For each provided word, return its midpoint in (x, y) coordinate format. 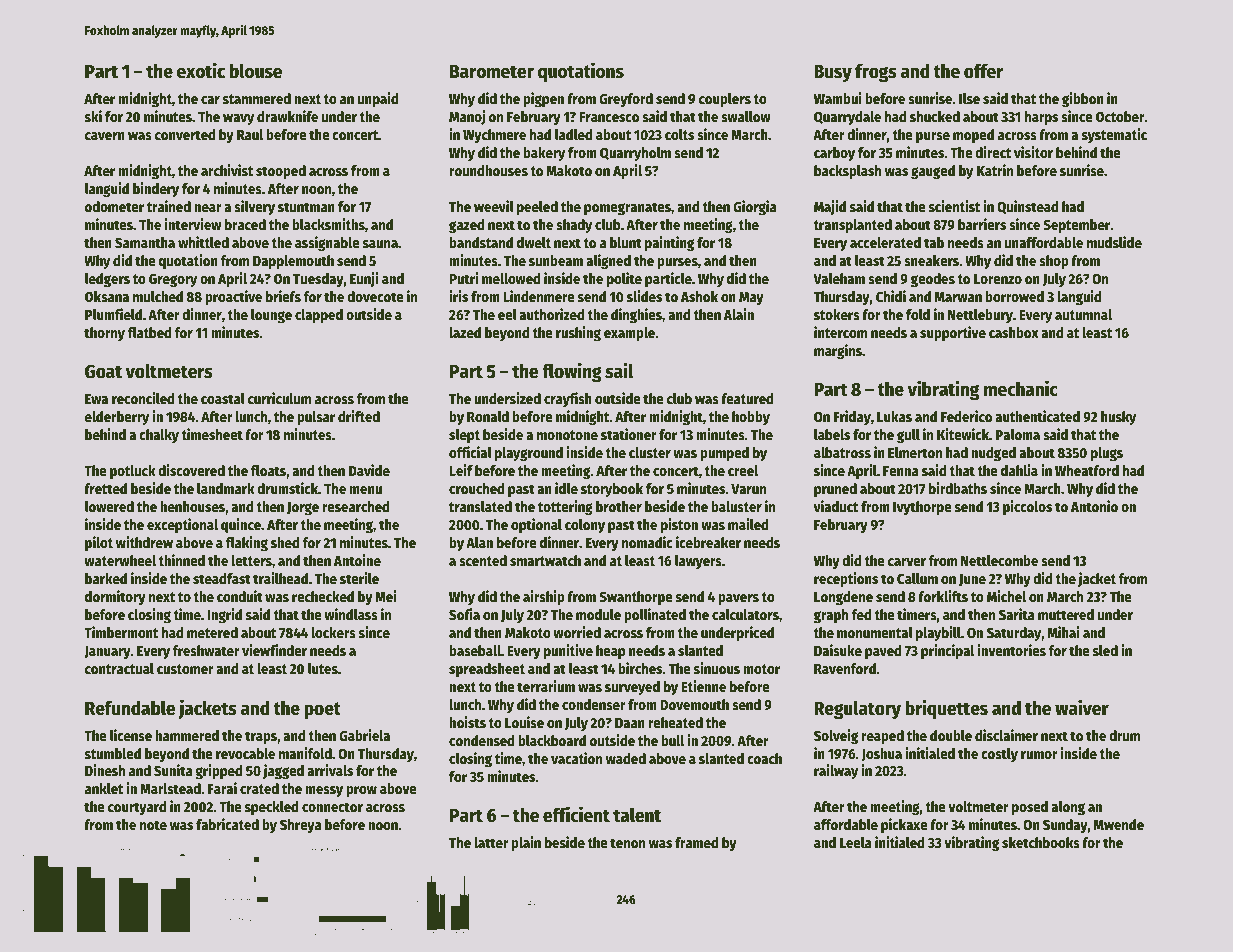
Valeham (839, 278)
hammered (187, 735)
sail (619, 370)
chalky (159, 436)
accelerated (885, 242)
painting (669, 243)
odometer (114, 206)
